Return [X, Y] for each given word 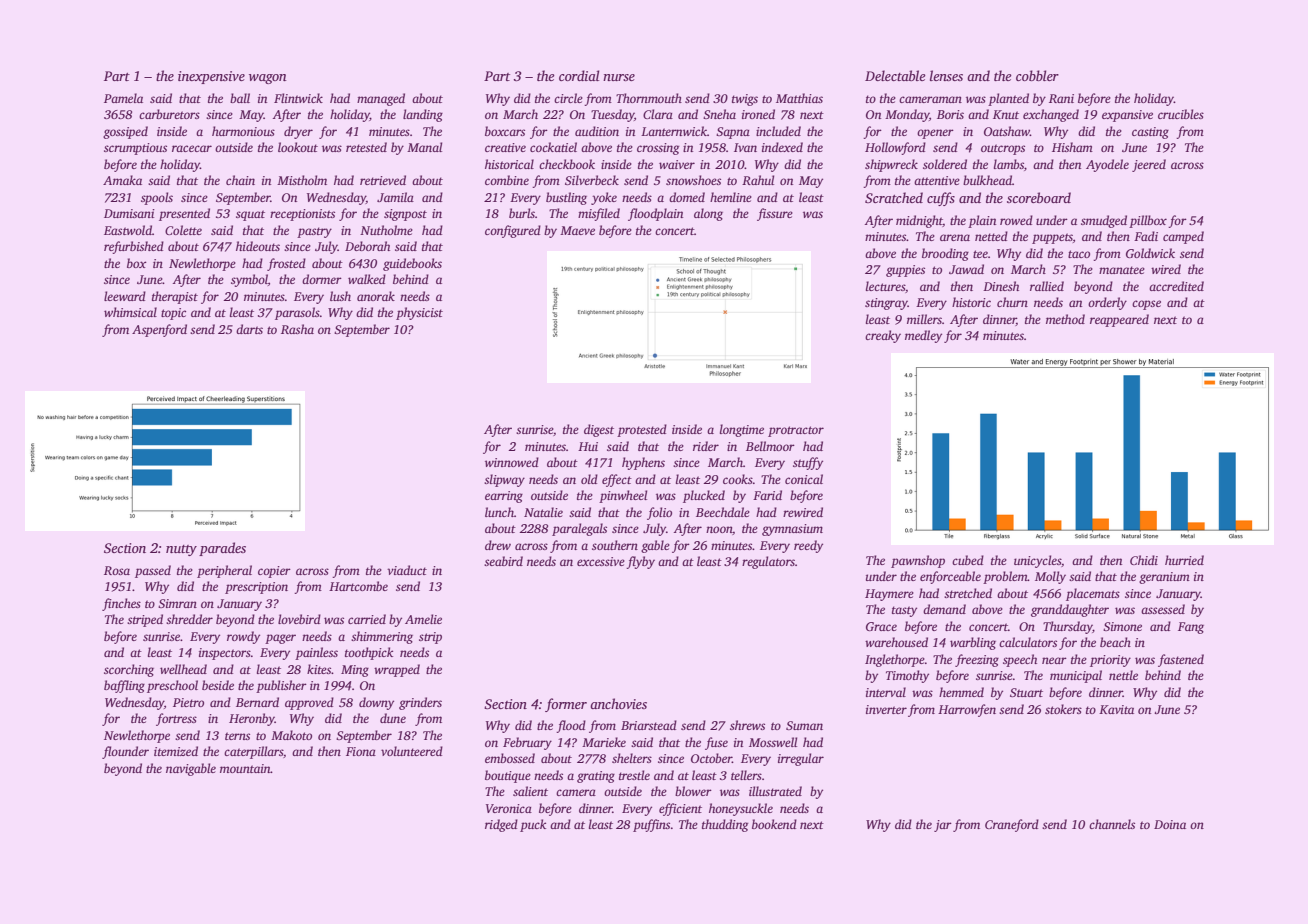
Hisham [1072, 147]
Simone [1122, 626]
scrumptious [135, 149]
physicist [419, 313]
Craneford [1012, 825]
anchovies [618, 703]
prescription [256, 588]
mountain [245, 768]
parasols [297, 313]
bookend [774, 824]
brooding [945, 254]
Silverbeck [592, 180]
